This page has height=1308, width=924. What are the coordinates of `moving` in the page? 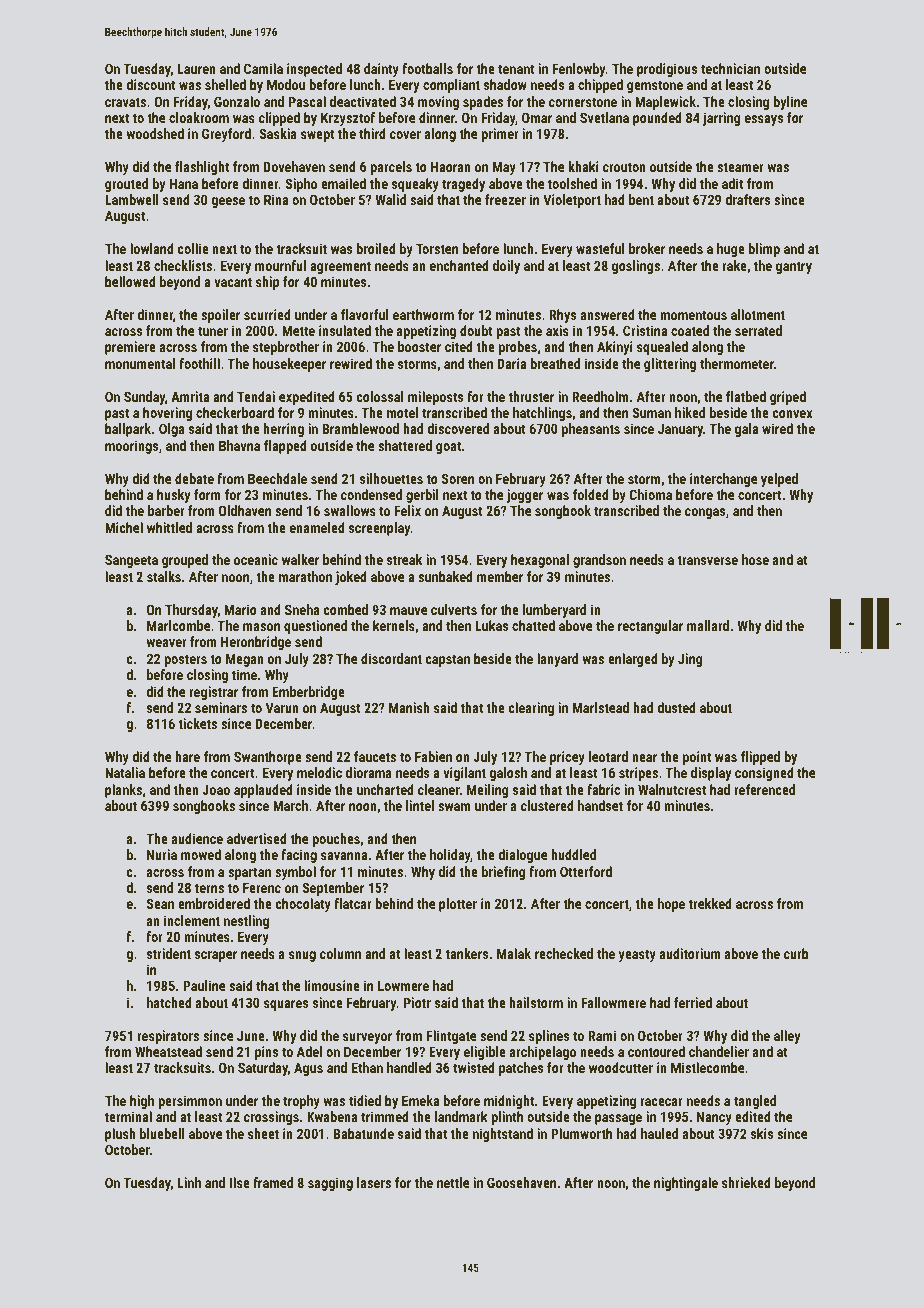 It's located at (438, 103).
